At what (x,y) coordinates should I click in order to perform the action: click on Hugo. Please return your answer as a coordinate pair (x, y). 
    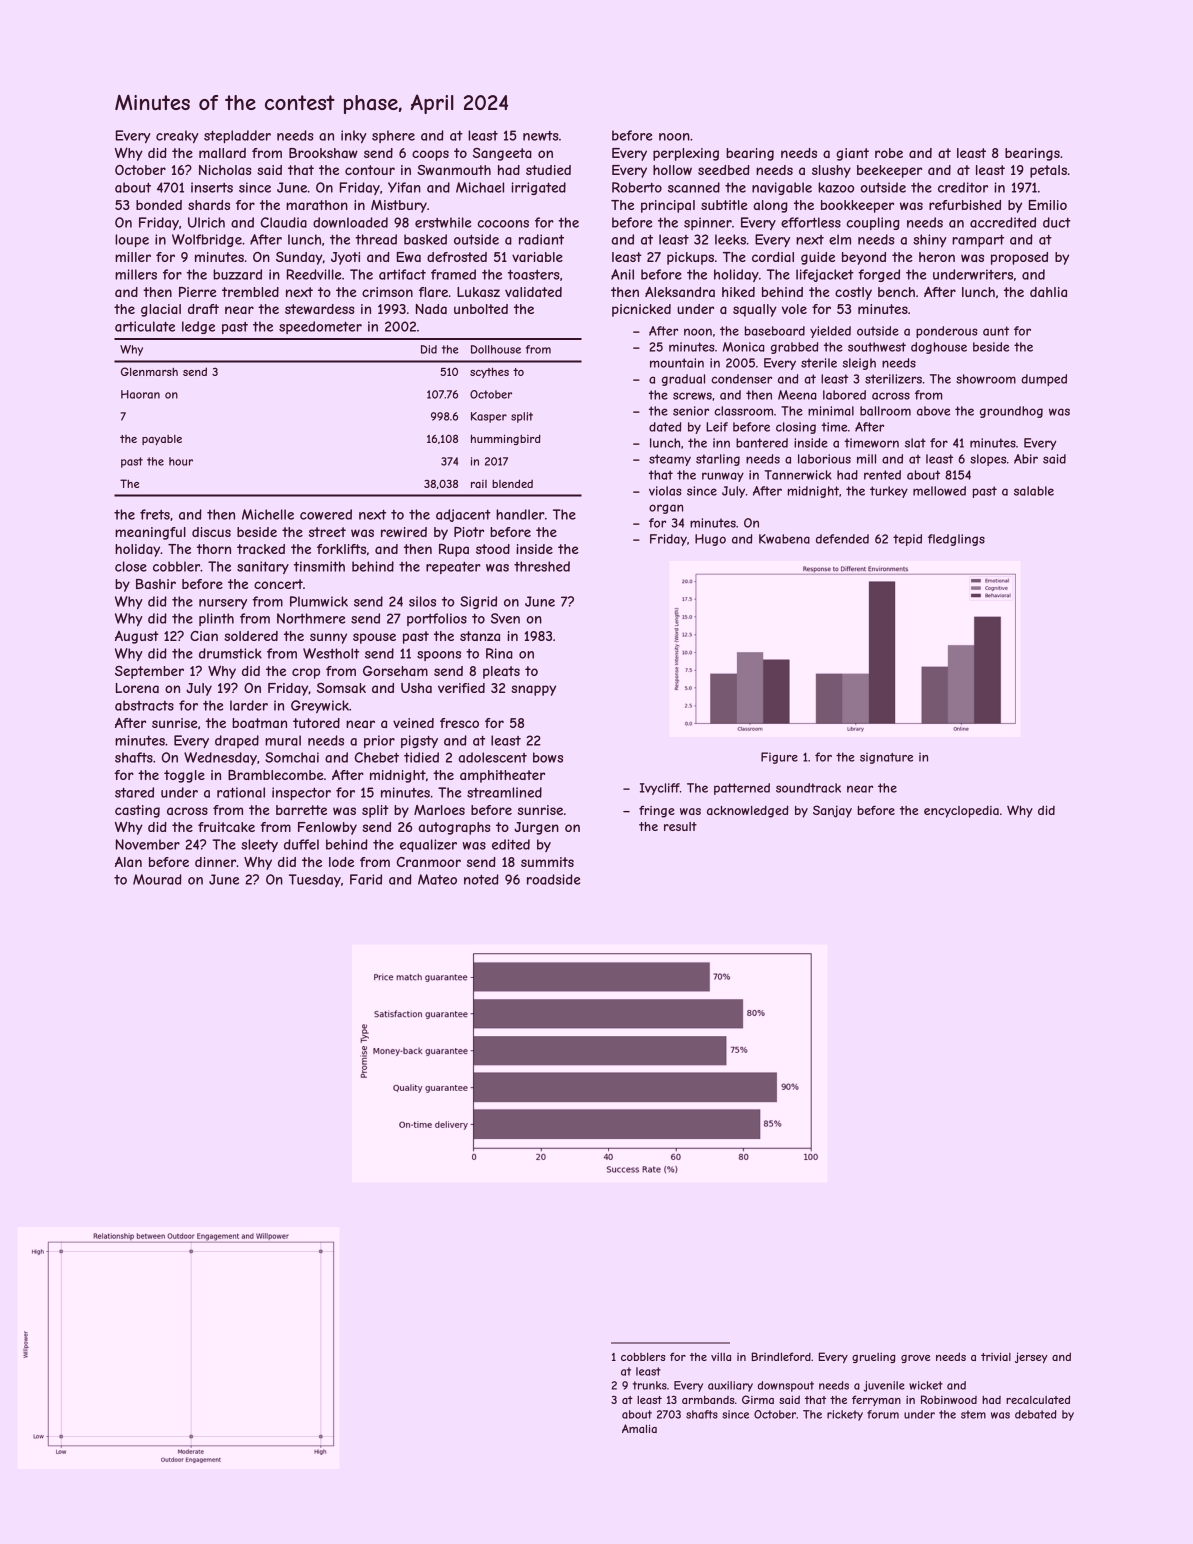
    Looking at the image, I should click on (710, 540).
